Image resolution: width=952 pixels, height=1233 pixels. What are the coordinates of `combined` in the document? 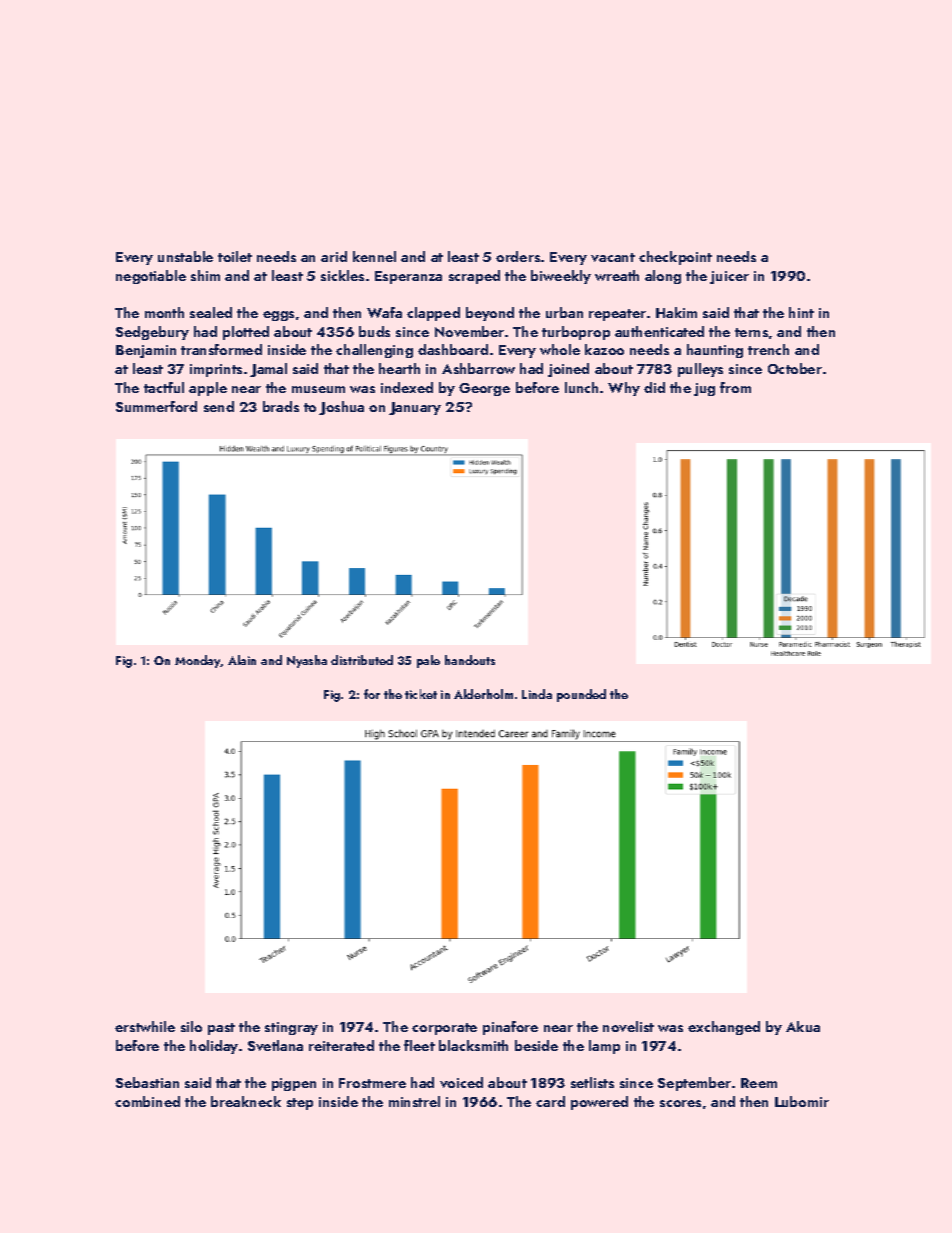 It's located at (147, 1101).
